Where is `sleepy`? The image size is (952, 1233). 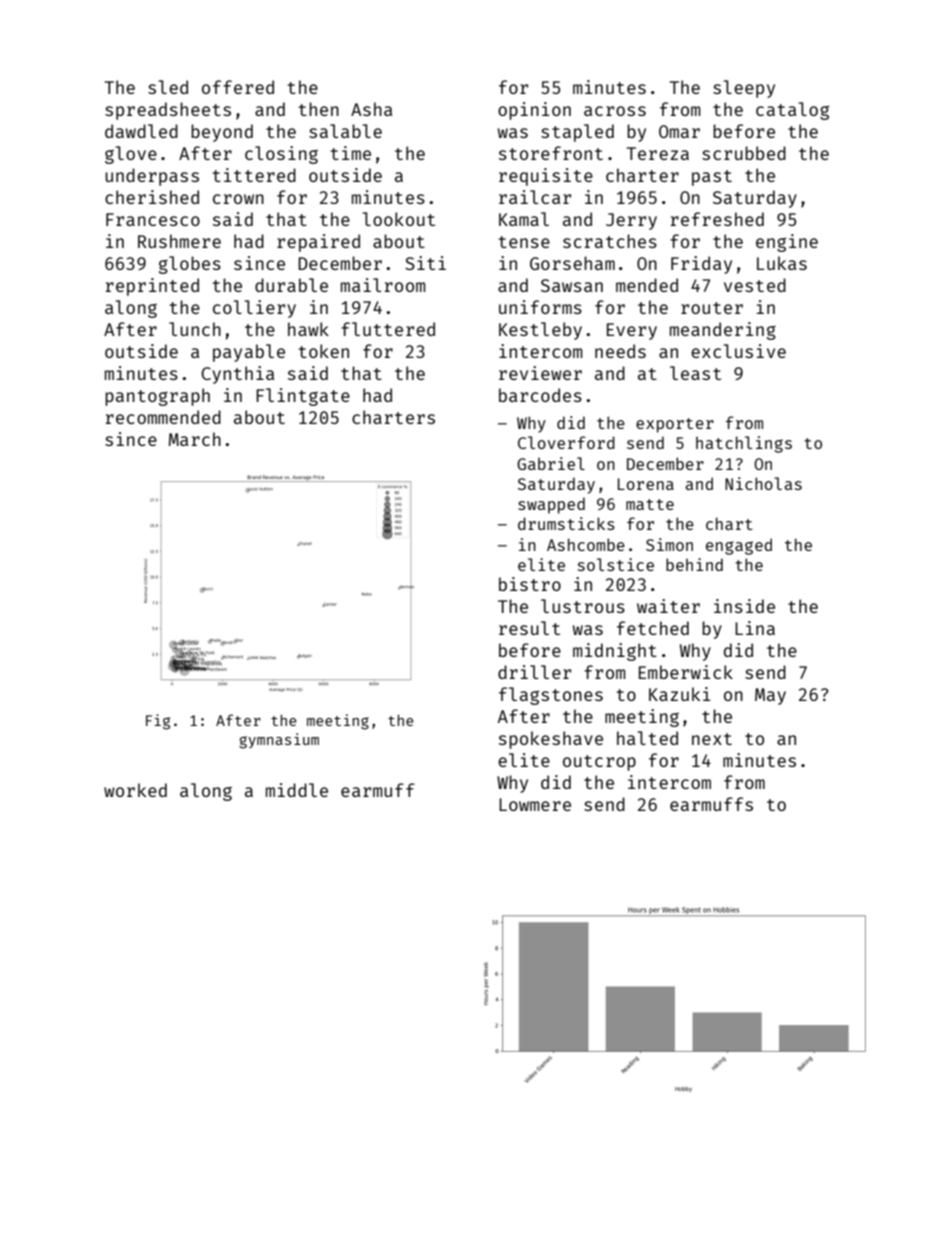
sleepy is located at coordinates (744, 89).
